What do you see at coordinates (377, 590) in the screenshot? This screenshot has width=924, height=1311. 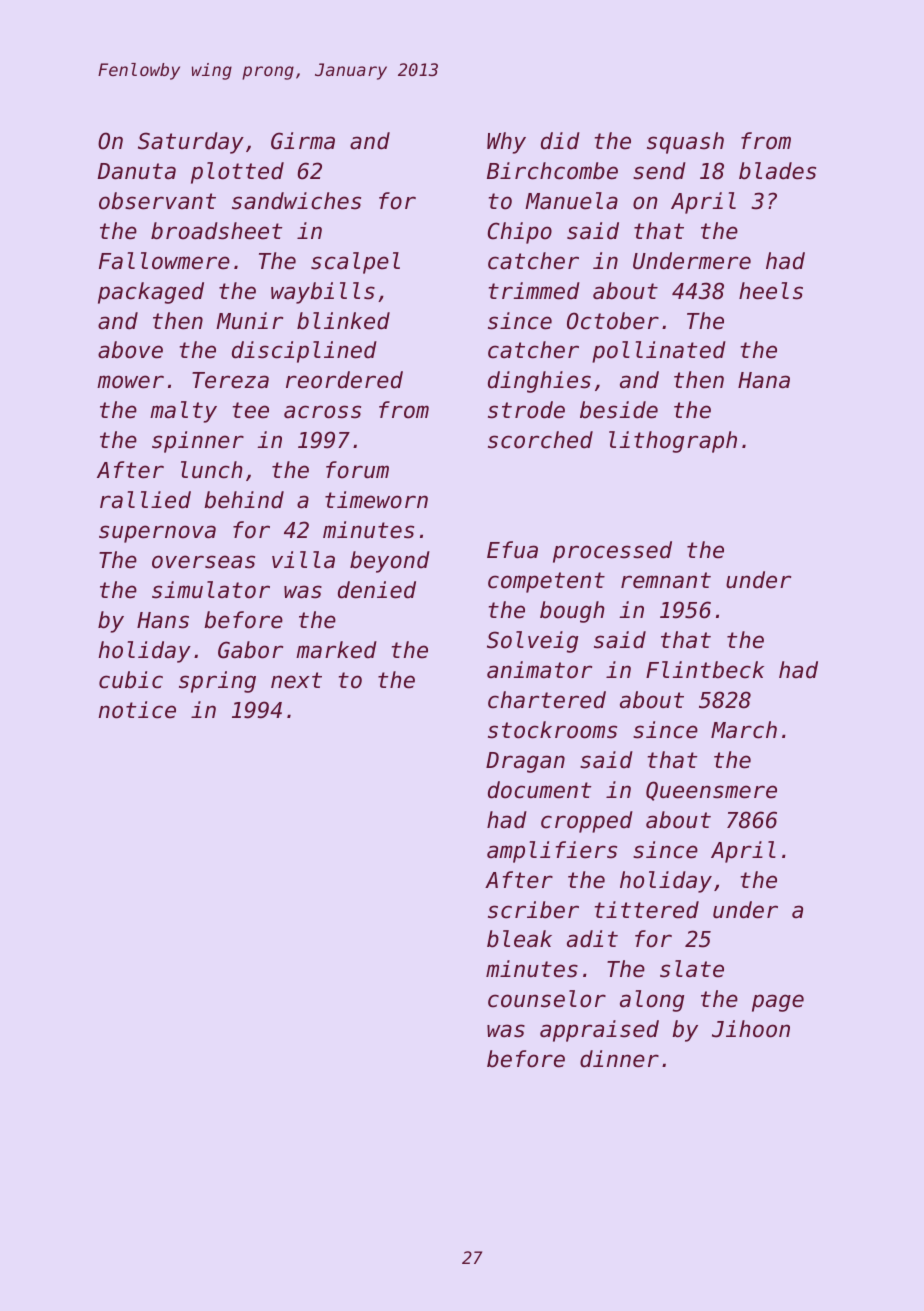 I see `denied` at bounding box center [377, 590].
